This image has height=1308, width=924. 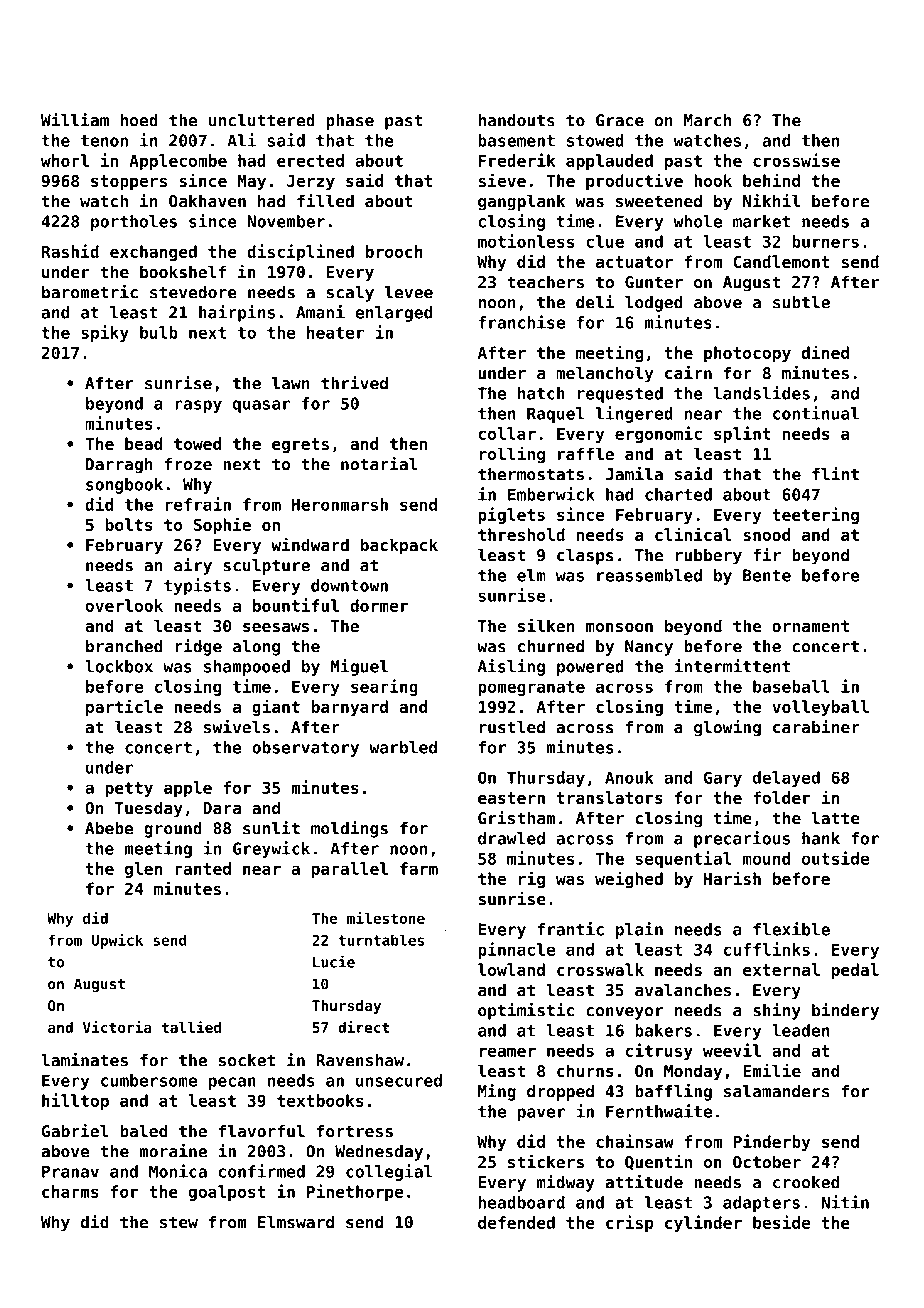 What do you see at coordinates (75, 1131) in the image?
I see `Gabriel` at bounding box center [75, 1131].
